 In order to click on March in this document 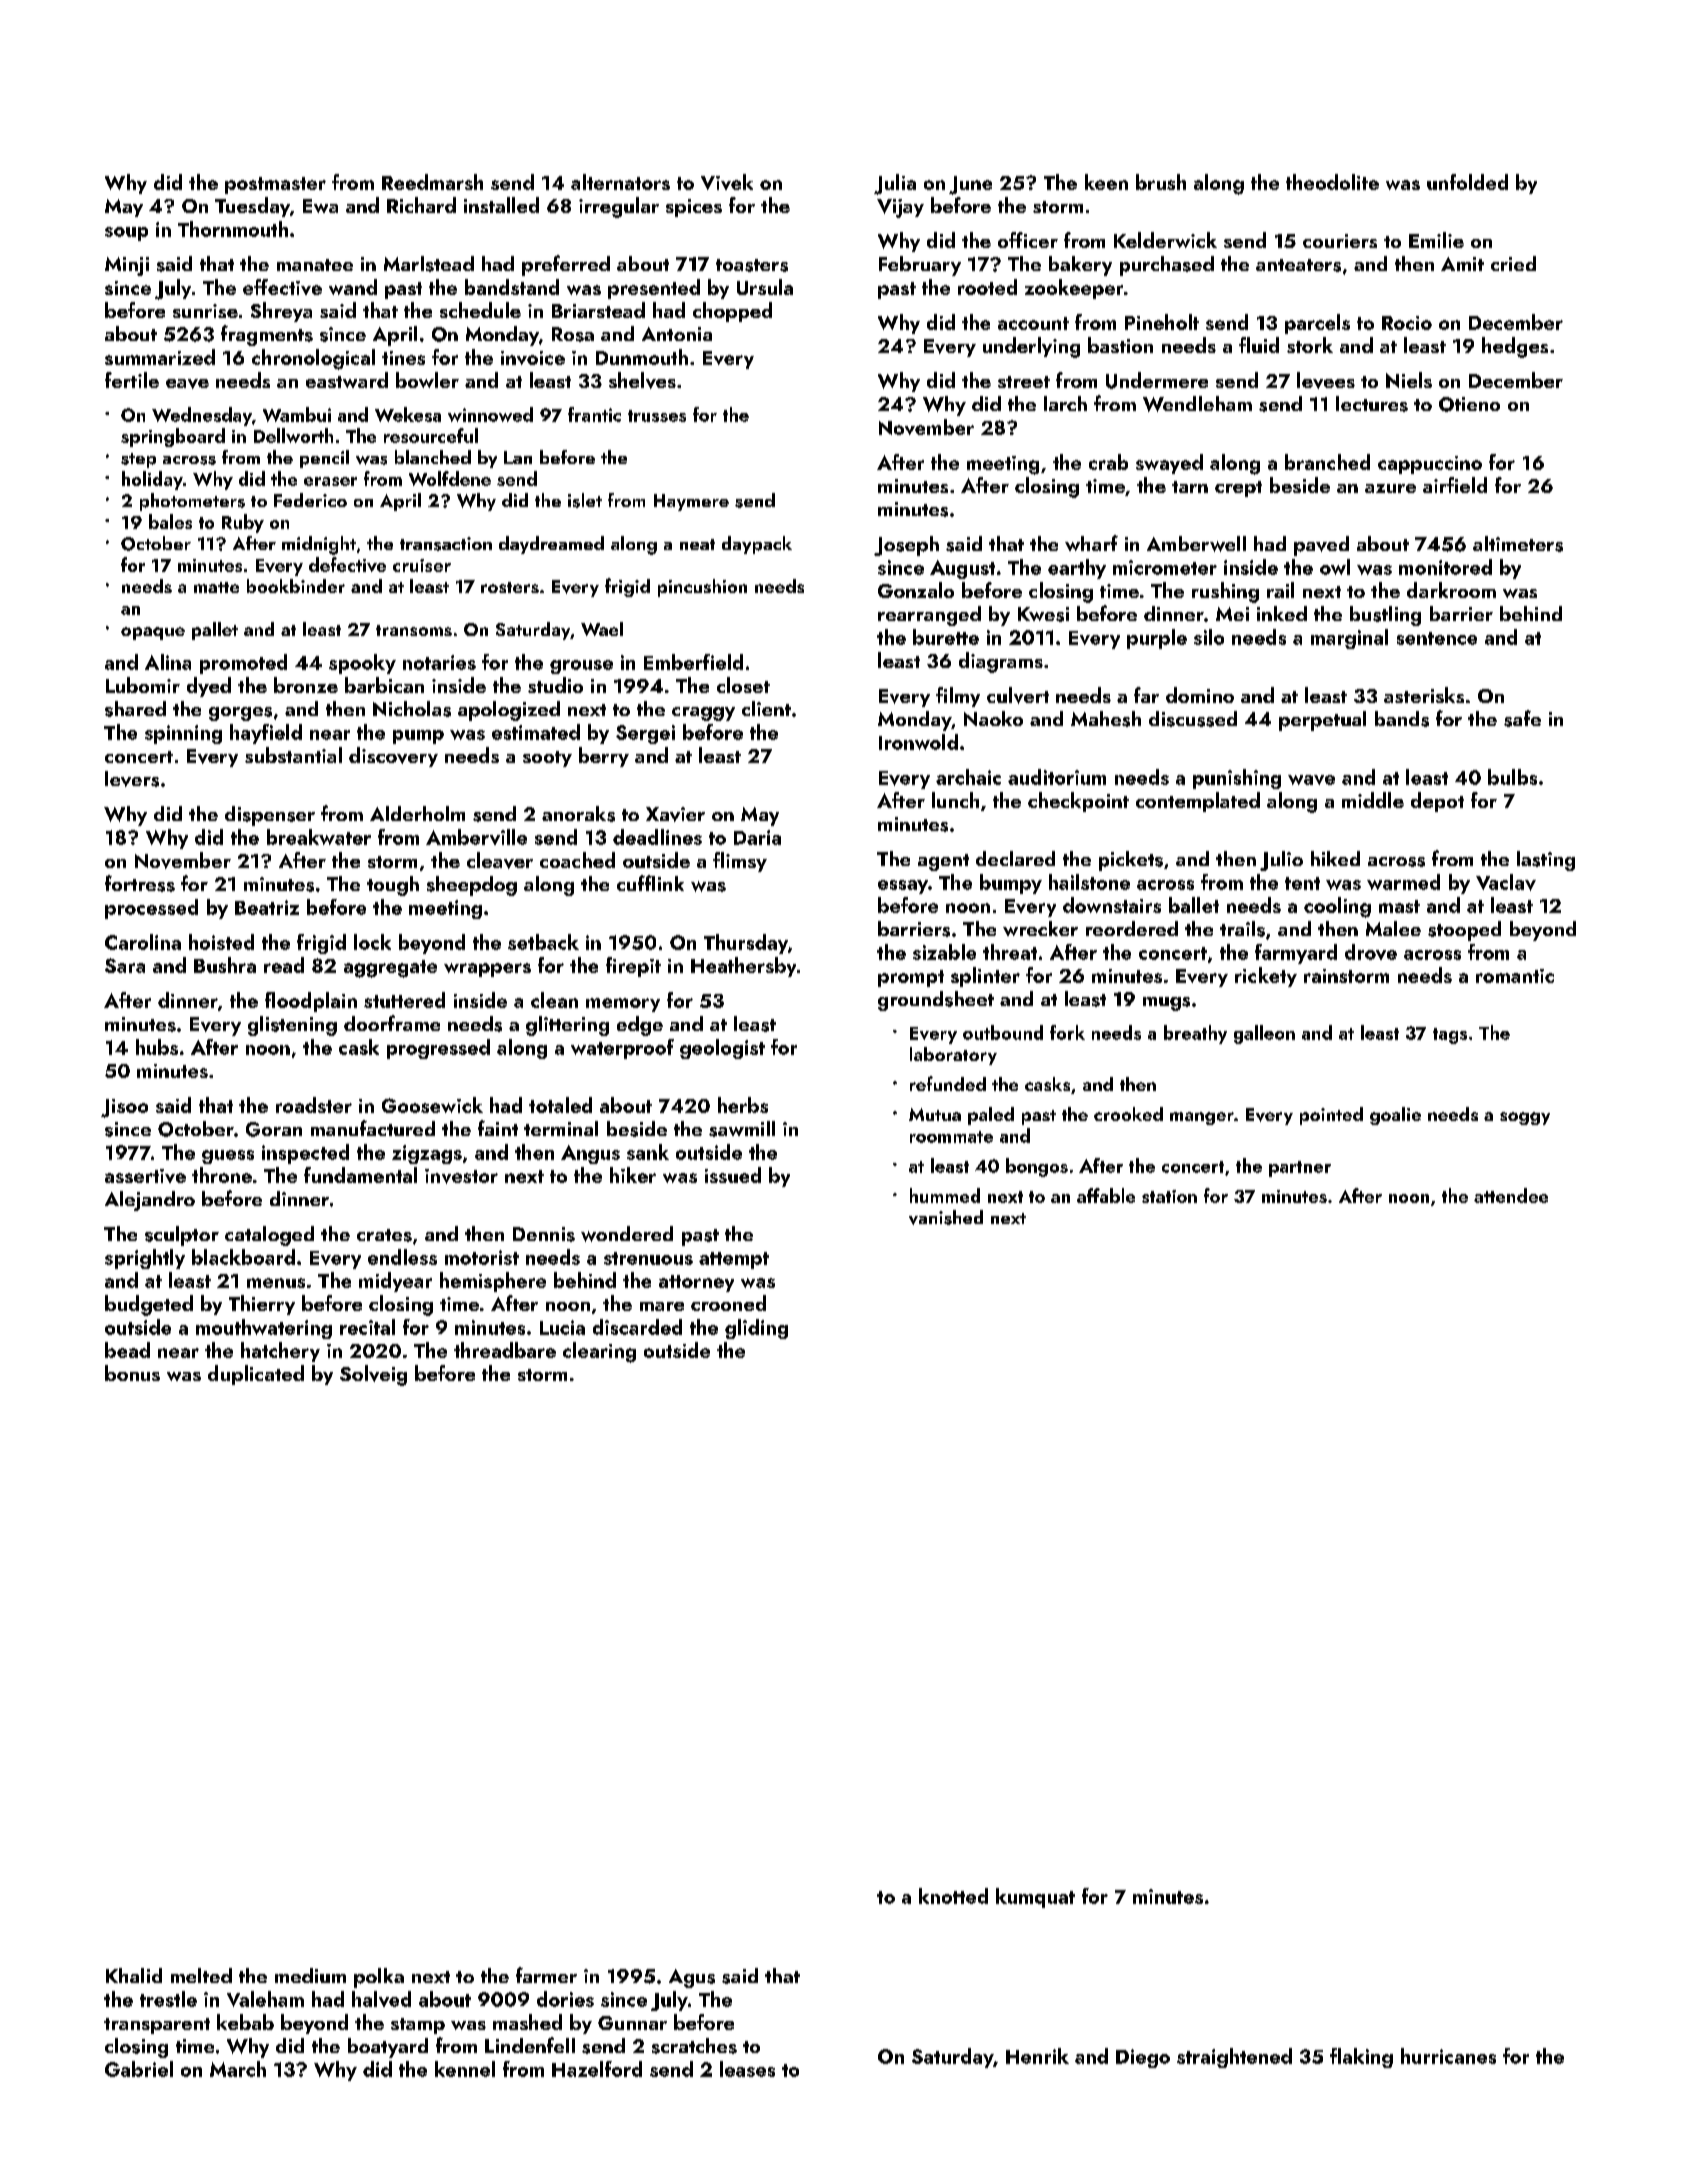, I will do `click(238, 2069)`.
